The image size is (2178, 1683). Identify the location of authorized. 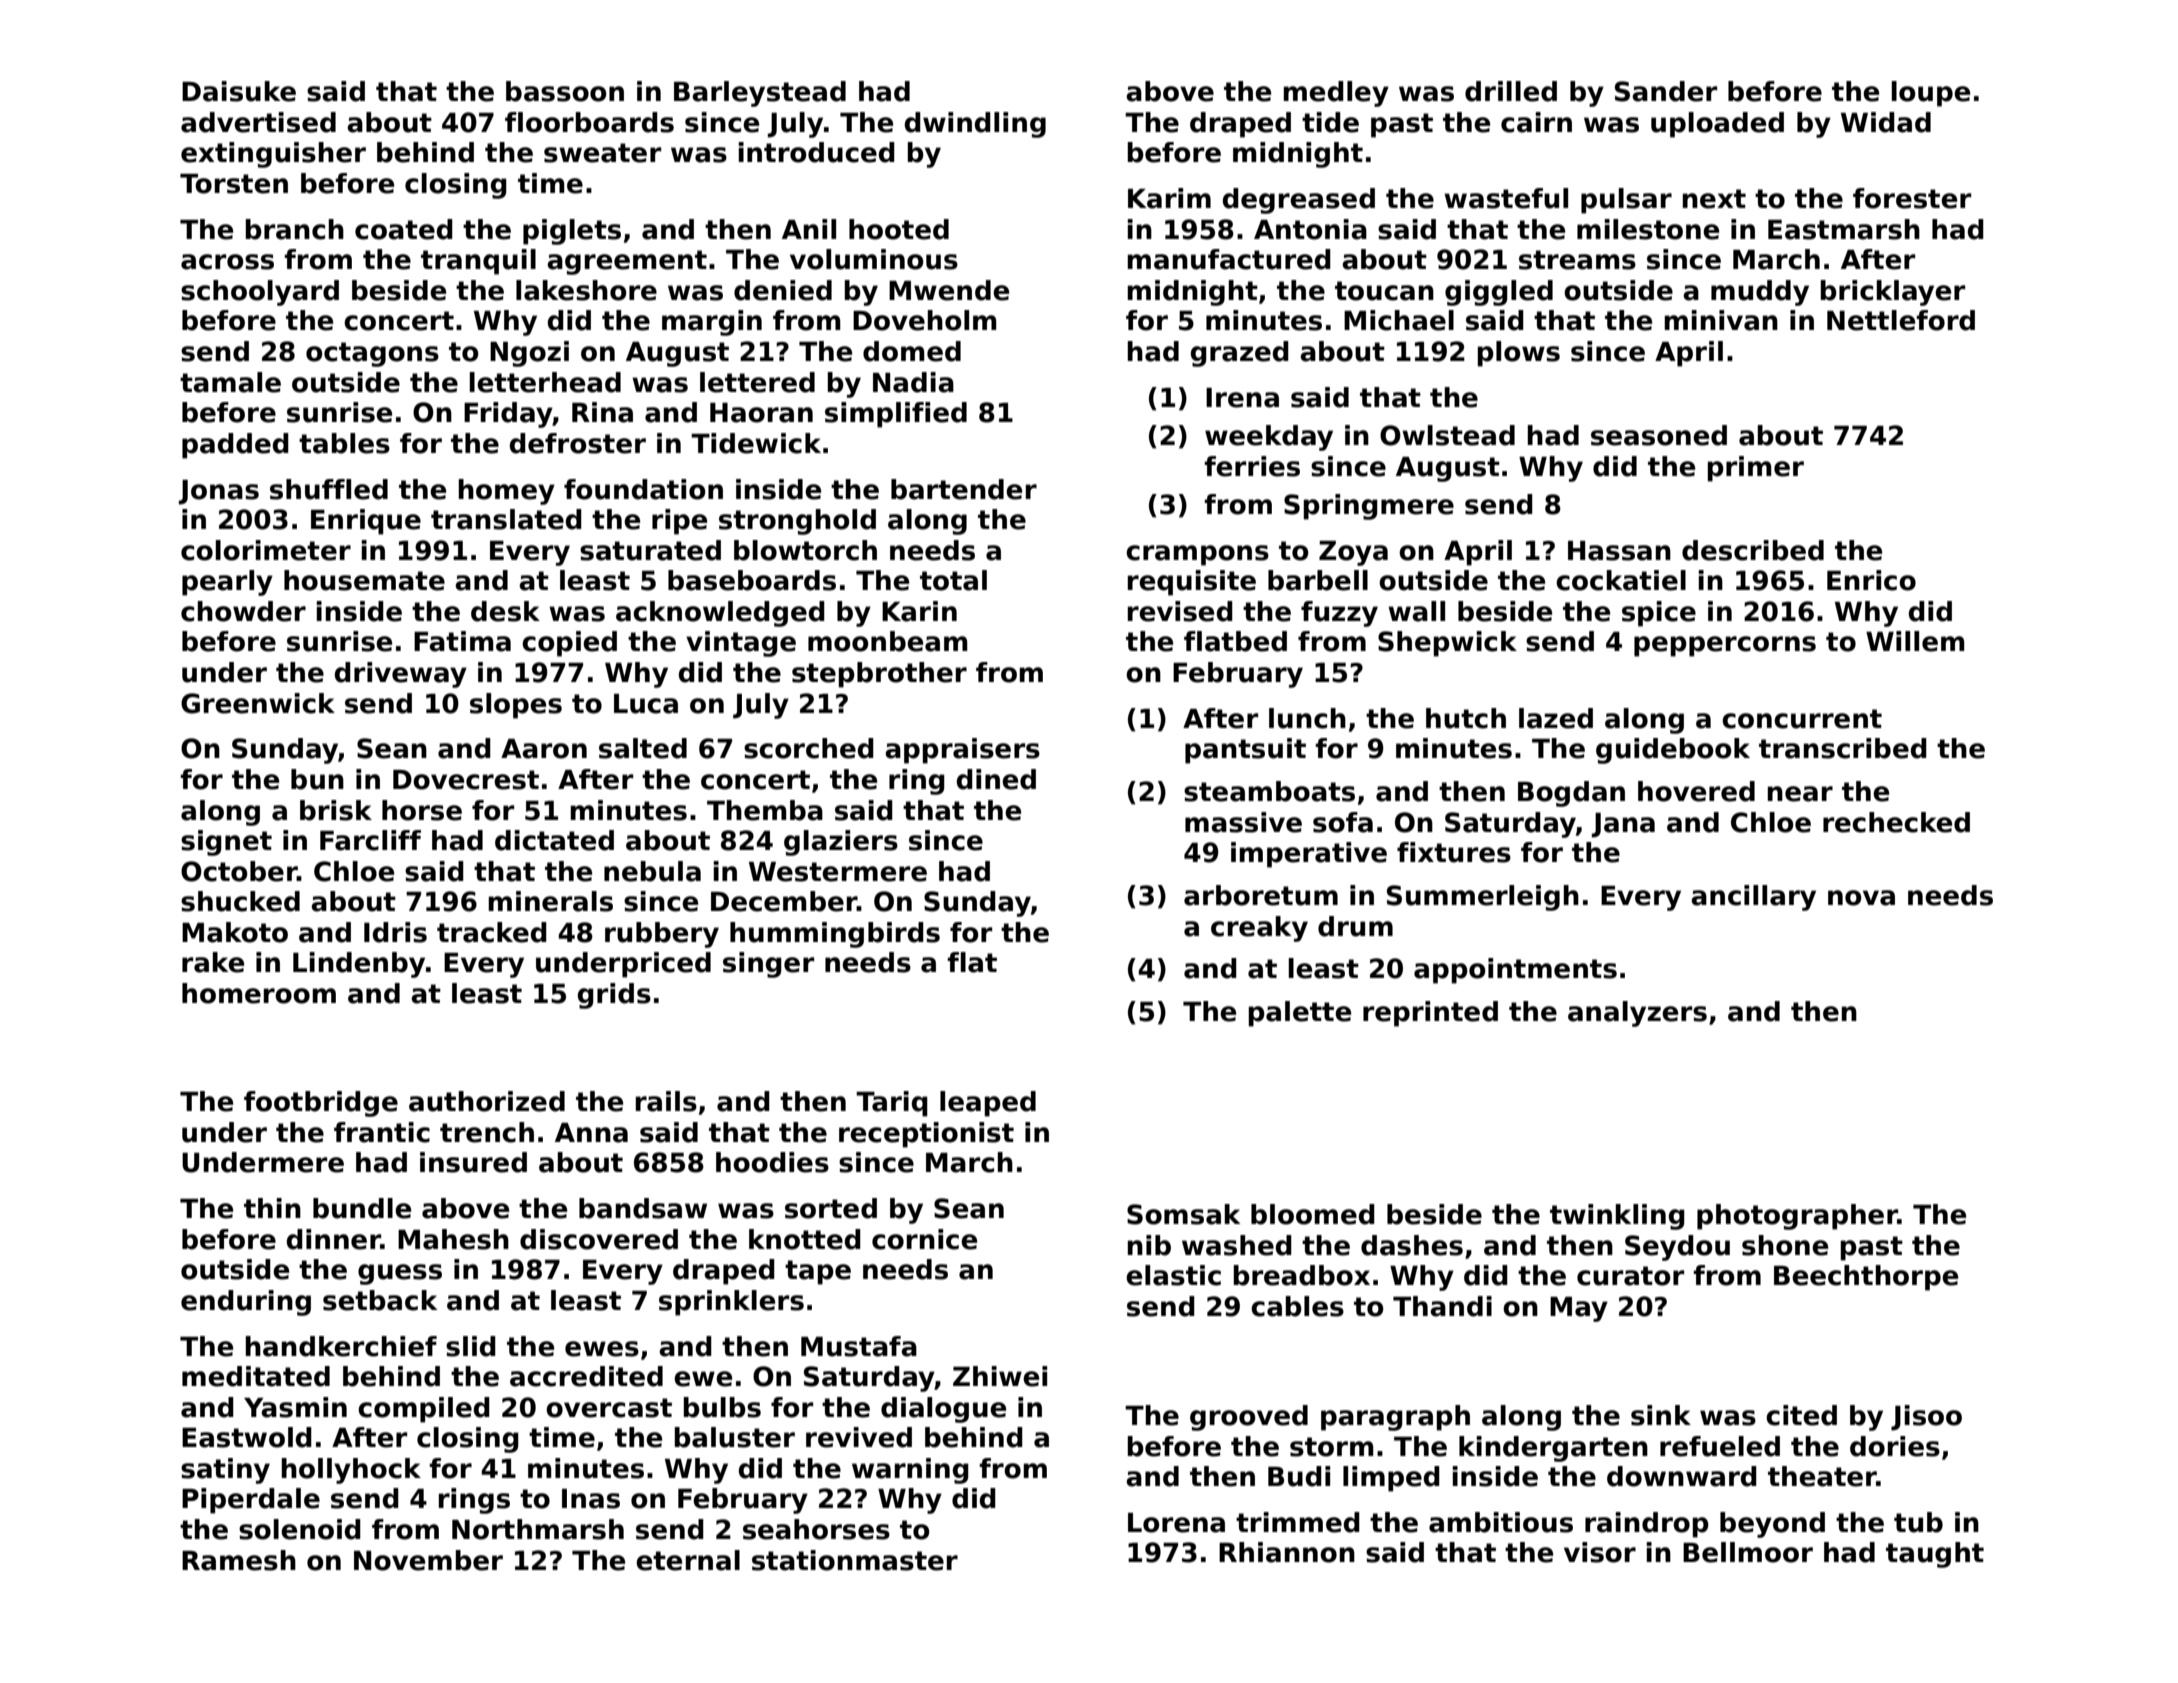
(487, 1101).
